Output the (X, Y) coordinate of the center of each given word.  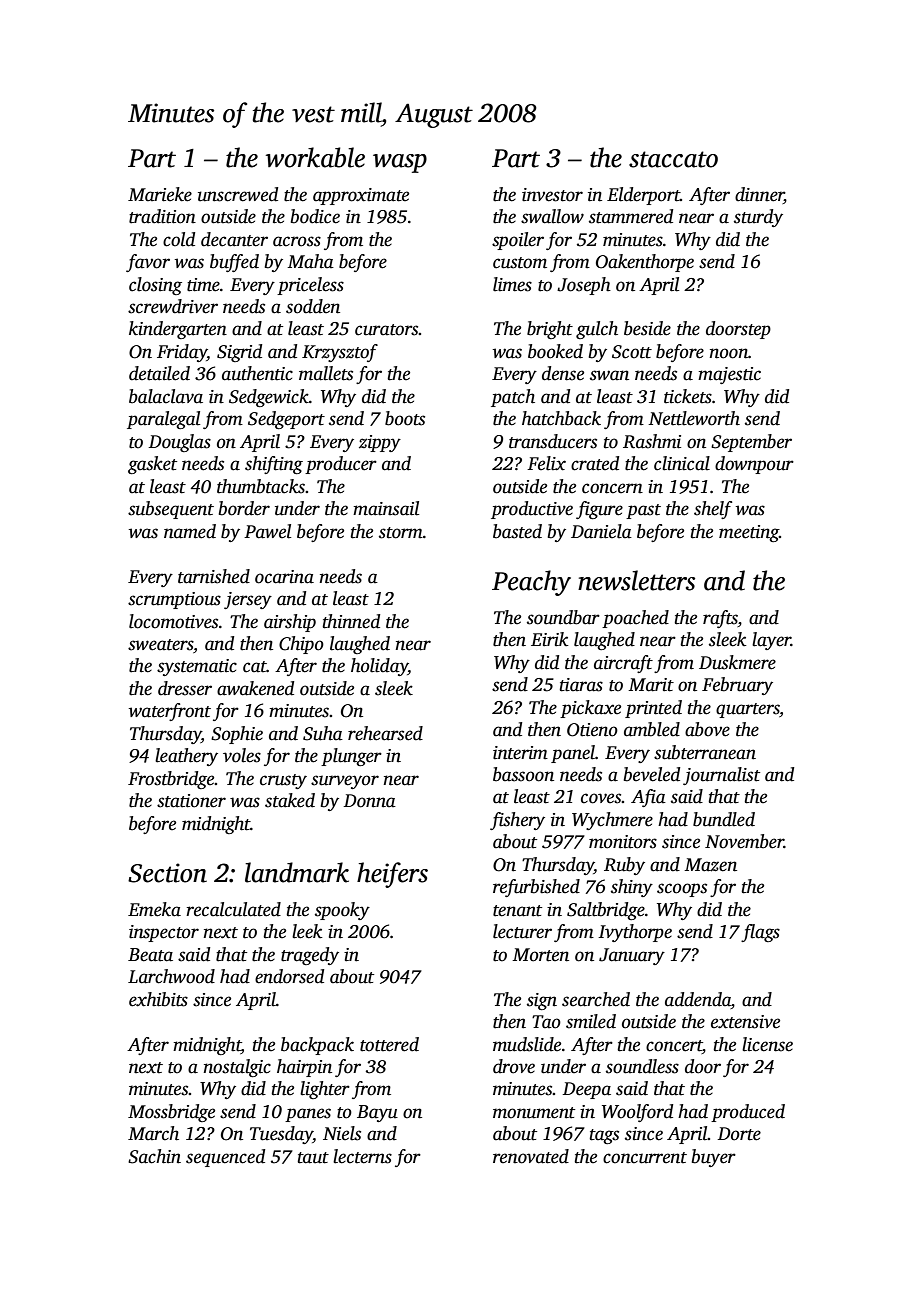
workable (315, 157)
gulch (597, 330)
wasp (400, 163)
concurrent (645, 1158)
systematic (197, 667)
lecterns (362, 1156)
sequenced (225, 1158)
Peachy (531, 583)
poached (635, 619)
